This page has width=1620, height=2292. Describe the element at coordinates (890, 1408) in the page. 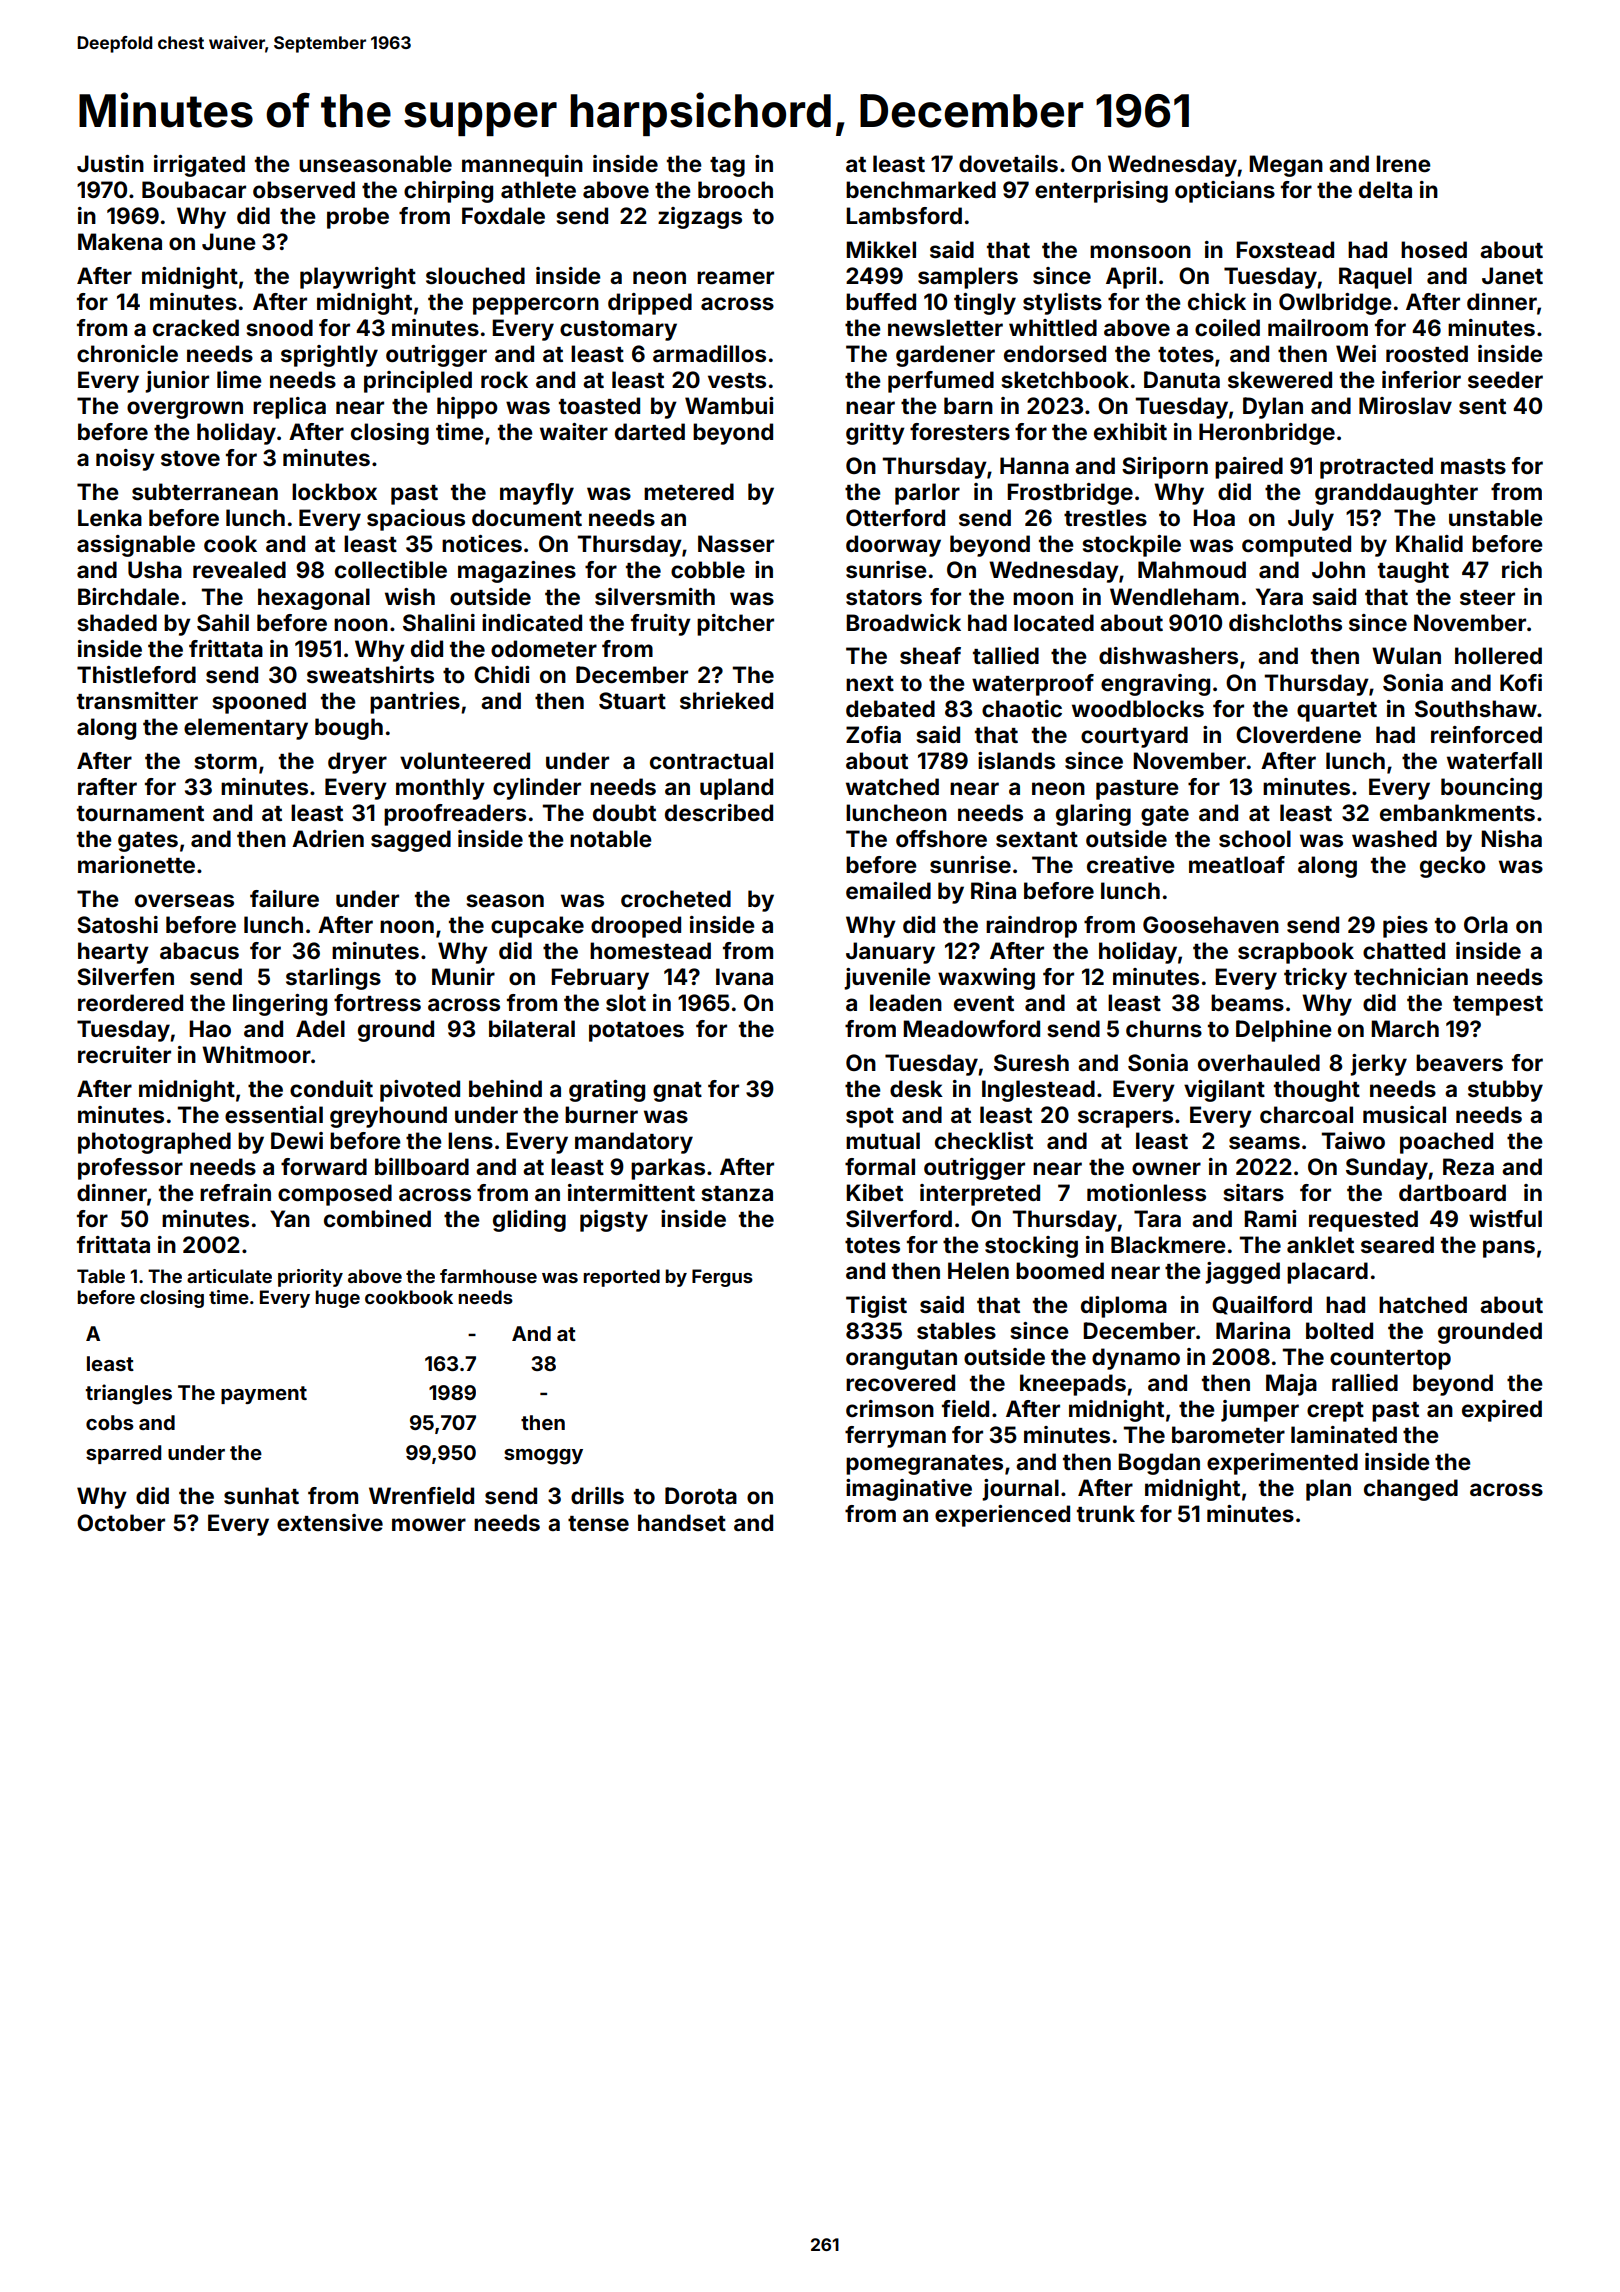

I see `crimson` at that location.
